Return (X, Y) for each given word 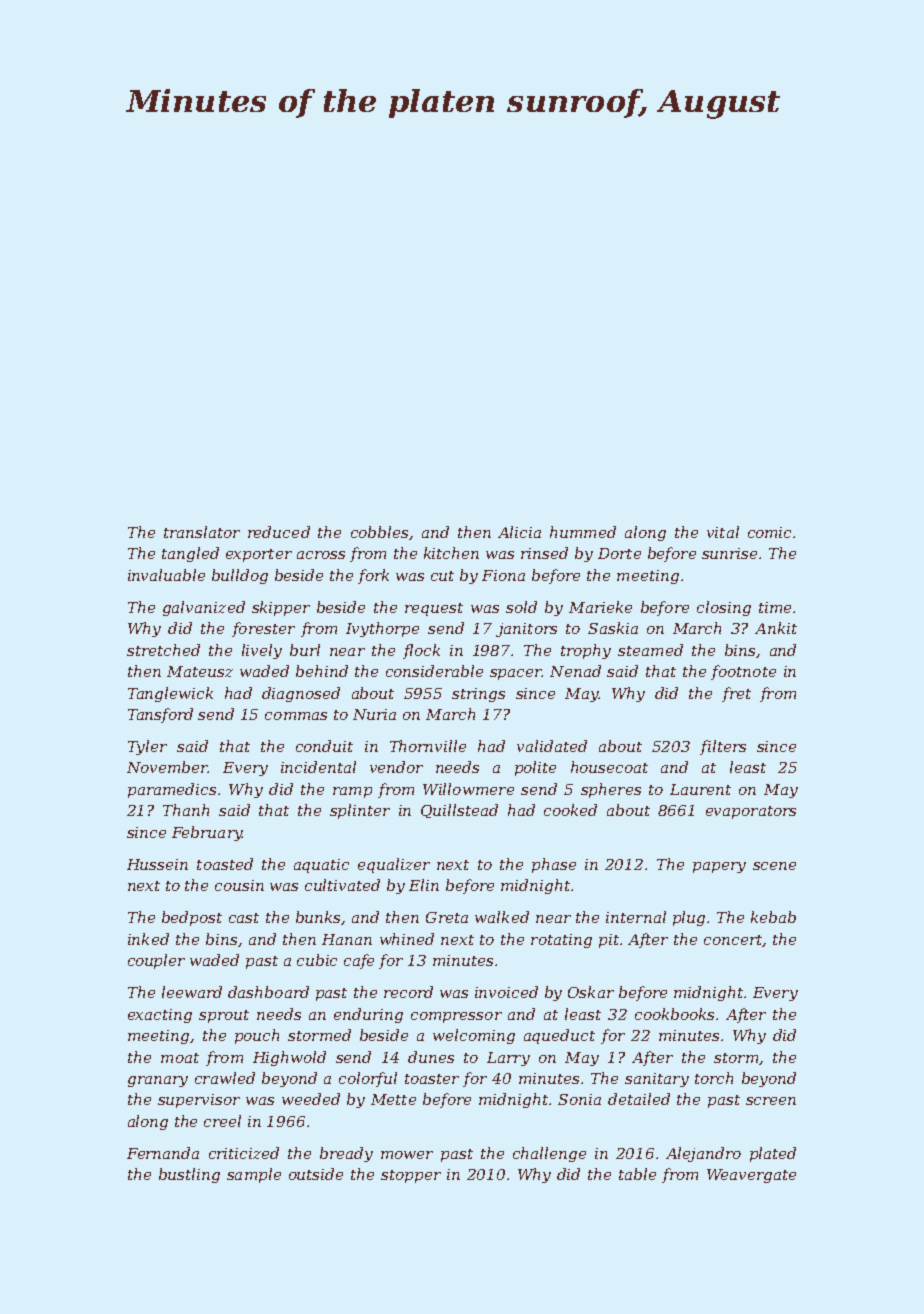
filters (723, 747)
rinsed (544, 553)
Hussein (157, 864)
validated (552, 746)
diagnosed (301, 694)
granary (158, 1081)
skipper (281, 608)
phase (554, 865)
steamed (650, 650)
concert (733, 940)
